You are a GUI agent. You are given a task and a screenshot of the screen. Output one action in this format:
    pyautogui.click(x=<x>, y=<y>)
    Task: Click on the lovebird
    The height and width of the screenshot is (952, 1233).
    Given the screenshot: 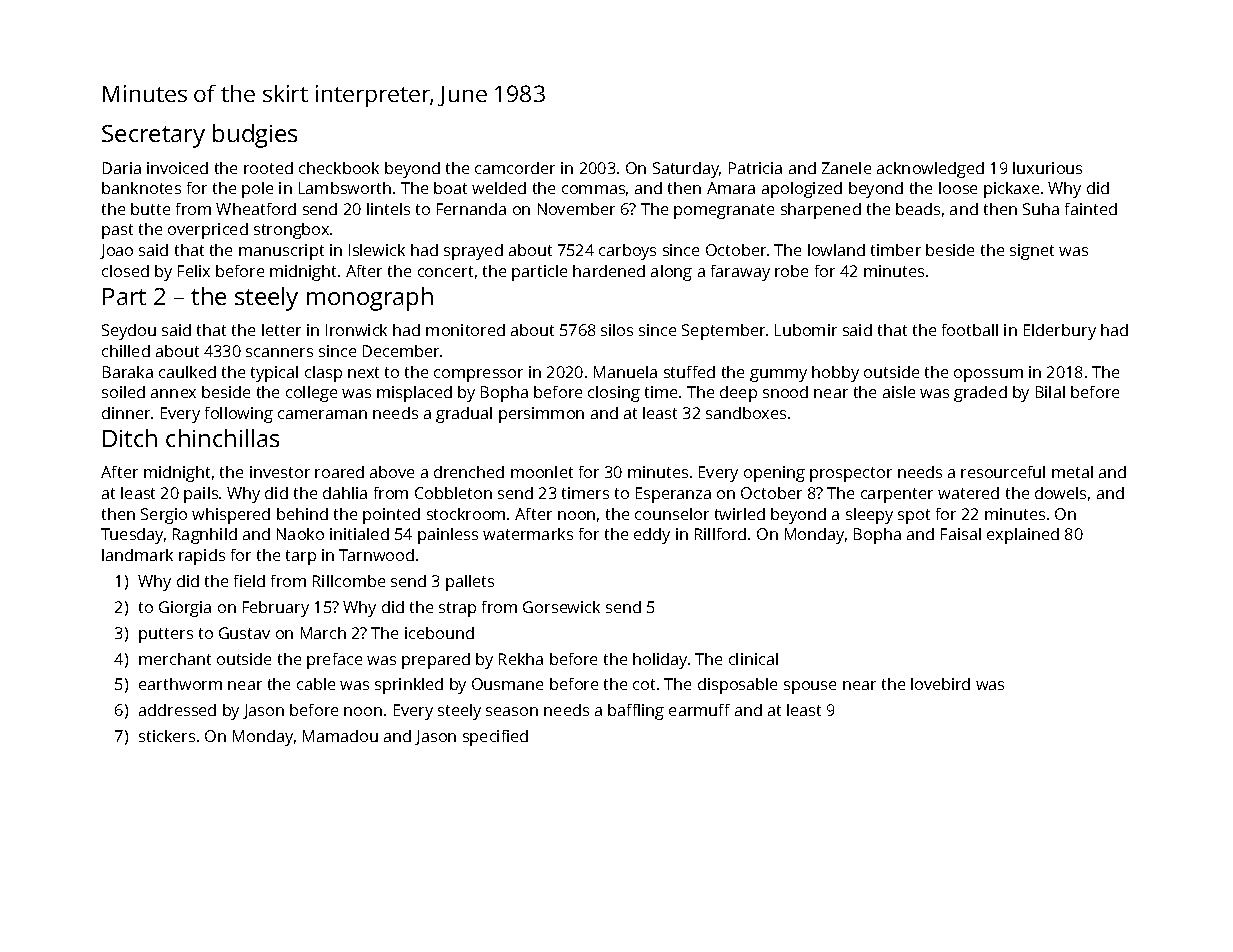 What is the action you would take?
    pyautogui.click(x=940, y=684)
